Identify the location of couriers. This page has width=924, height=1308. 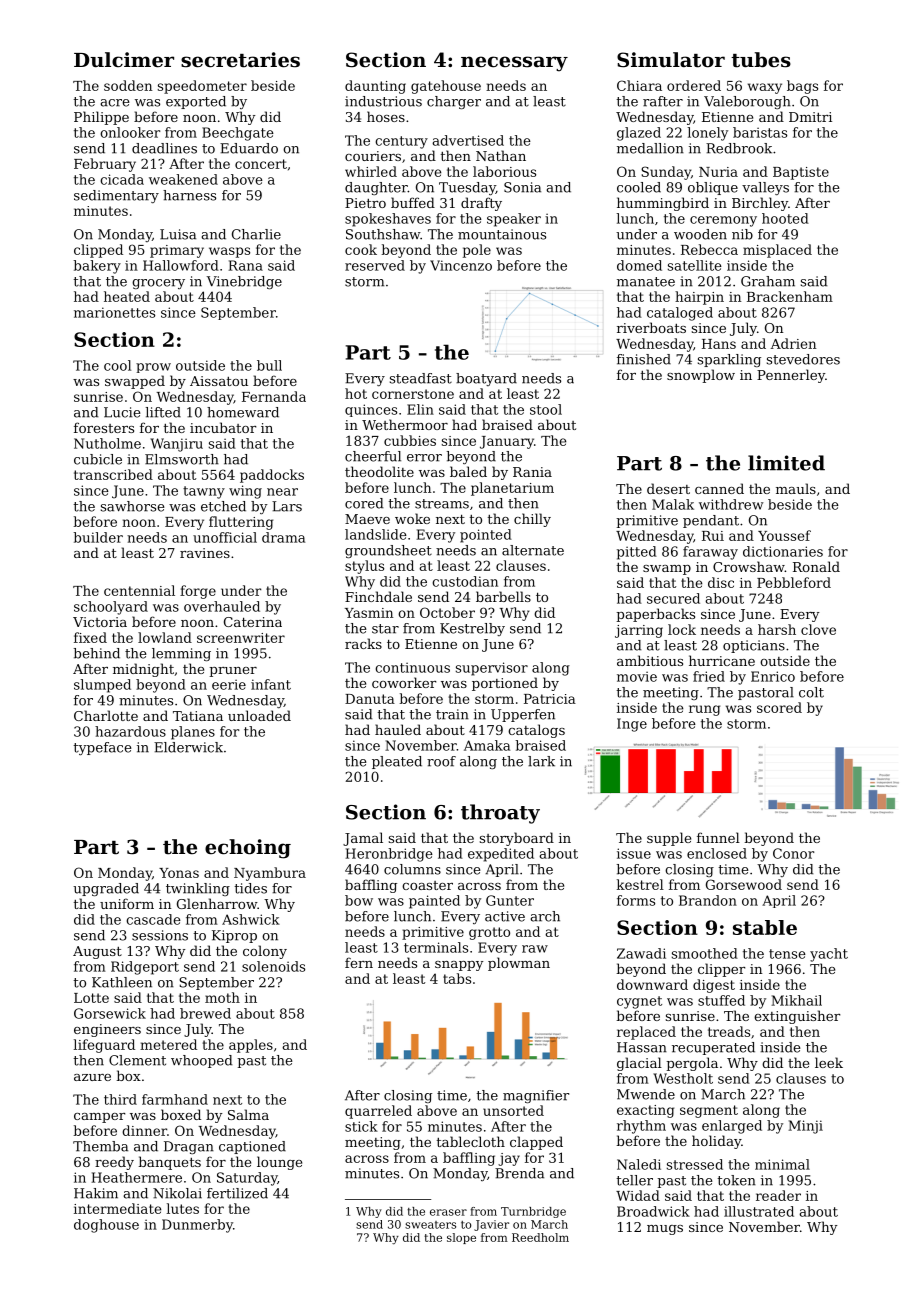
(373, 156).
